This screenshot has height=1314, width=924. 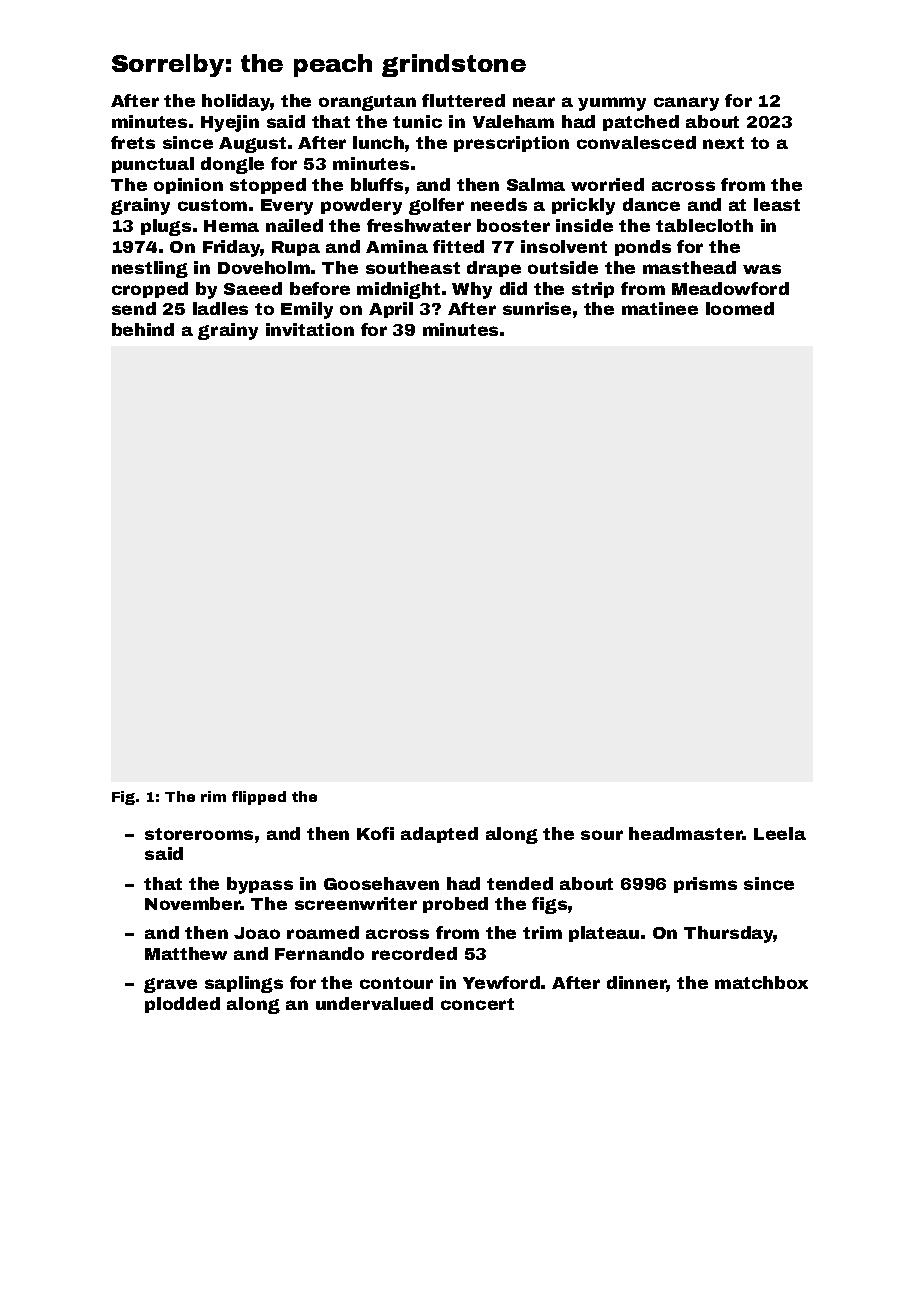 I want to click on sunrise, so click(x=537, y=308).
